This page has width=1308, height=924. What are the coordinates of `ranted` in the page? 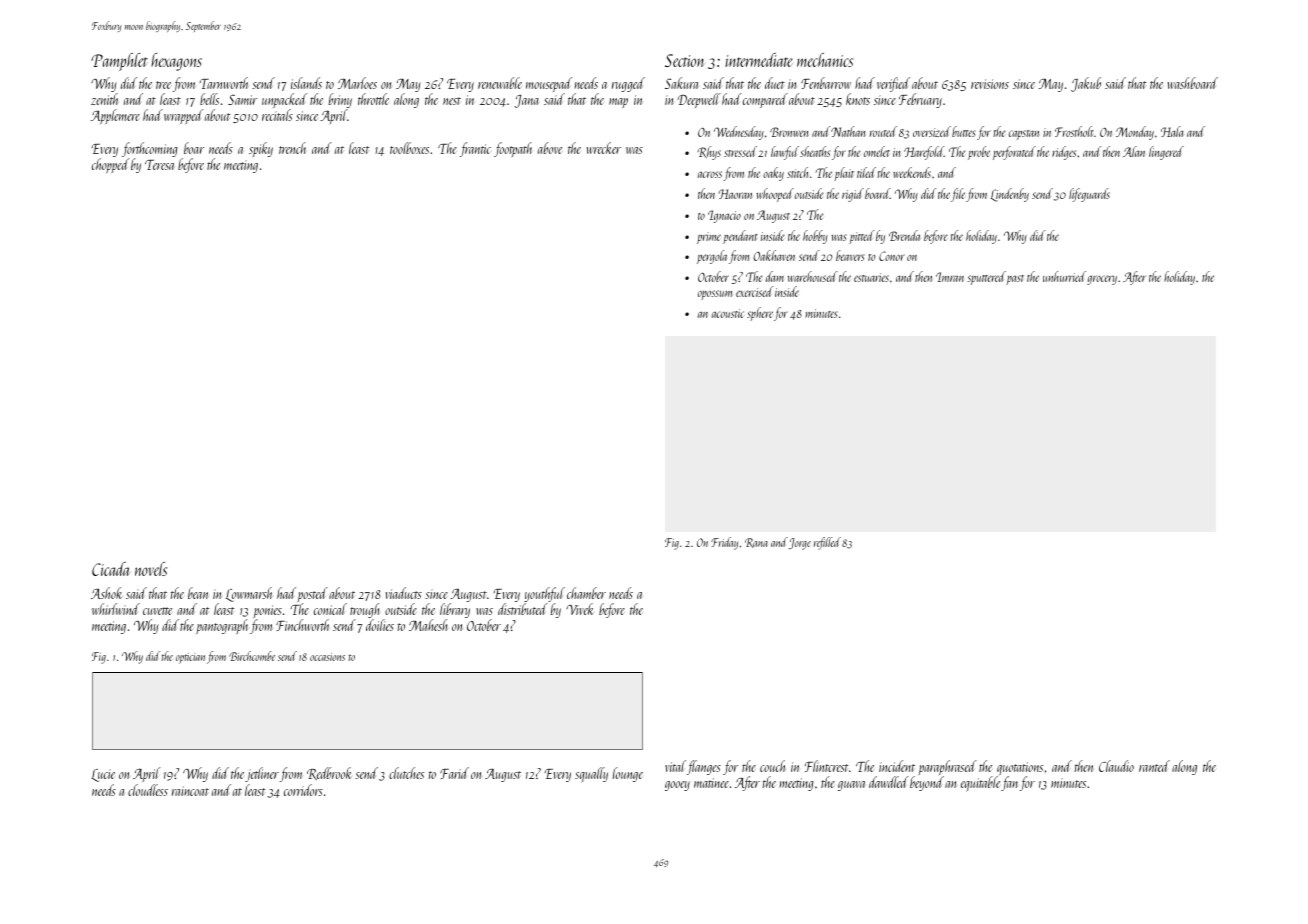 It's located at (1154, 766).
